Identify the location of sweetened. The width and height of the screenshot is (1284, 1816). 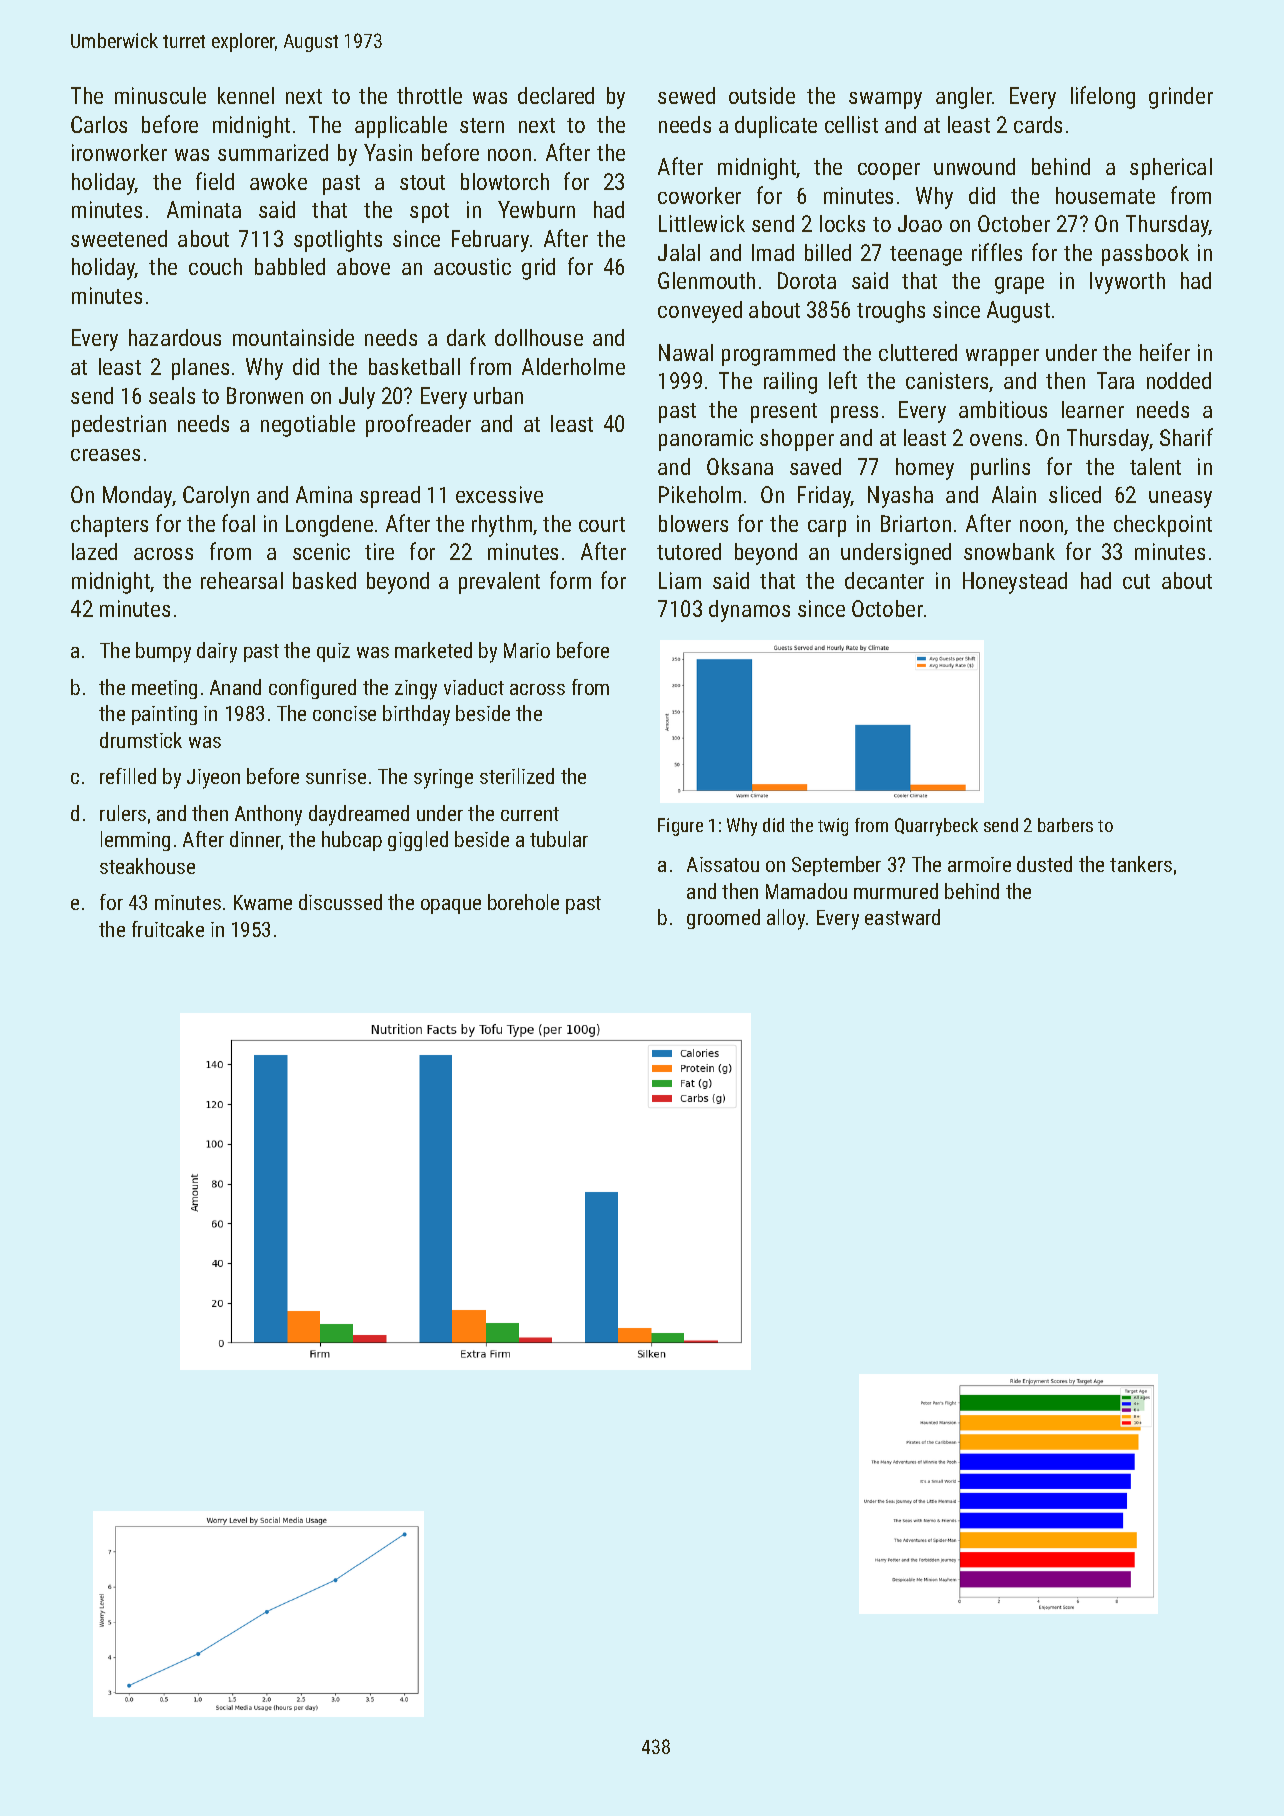
(119, 238).
